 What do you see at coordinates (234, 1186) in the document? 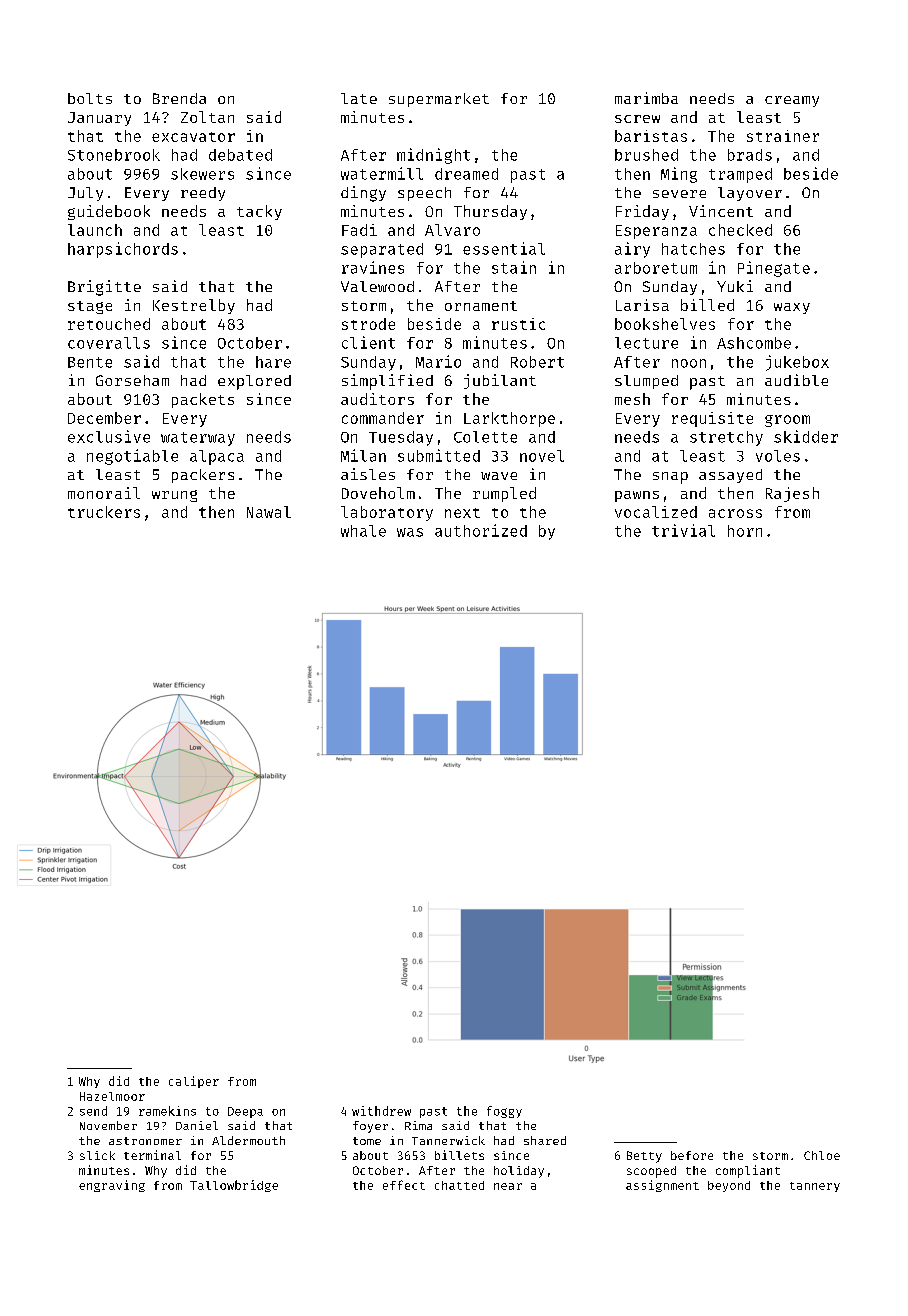
I see `Tallowbridge` at bounding box center [234, 1186].
